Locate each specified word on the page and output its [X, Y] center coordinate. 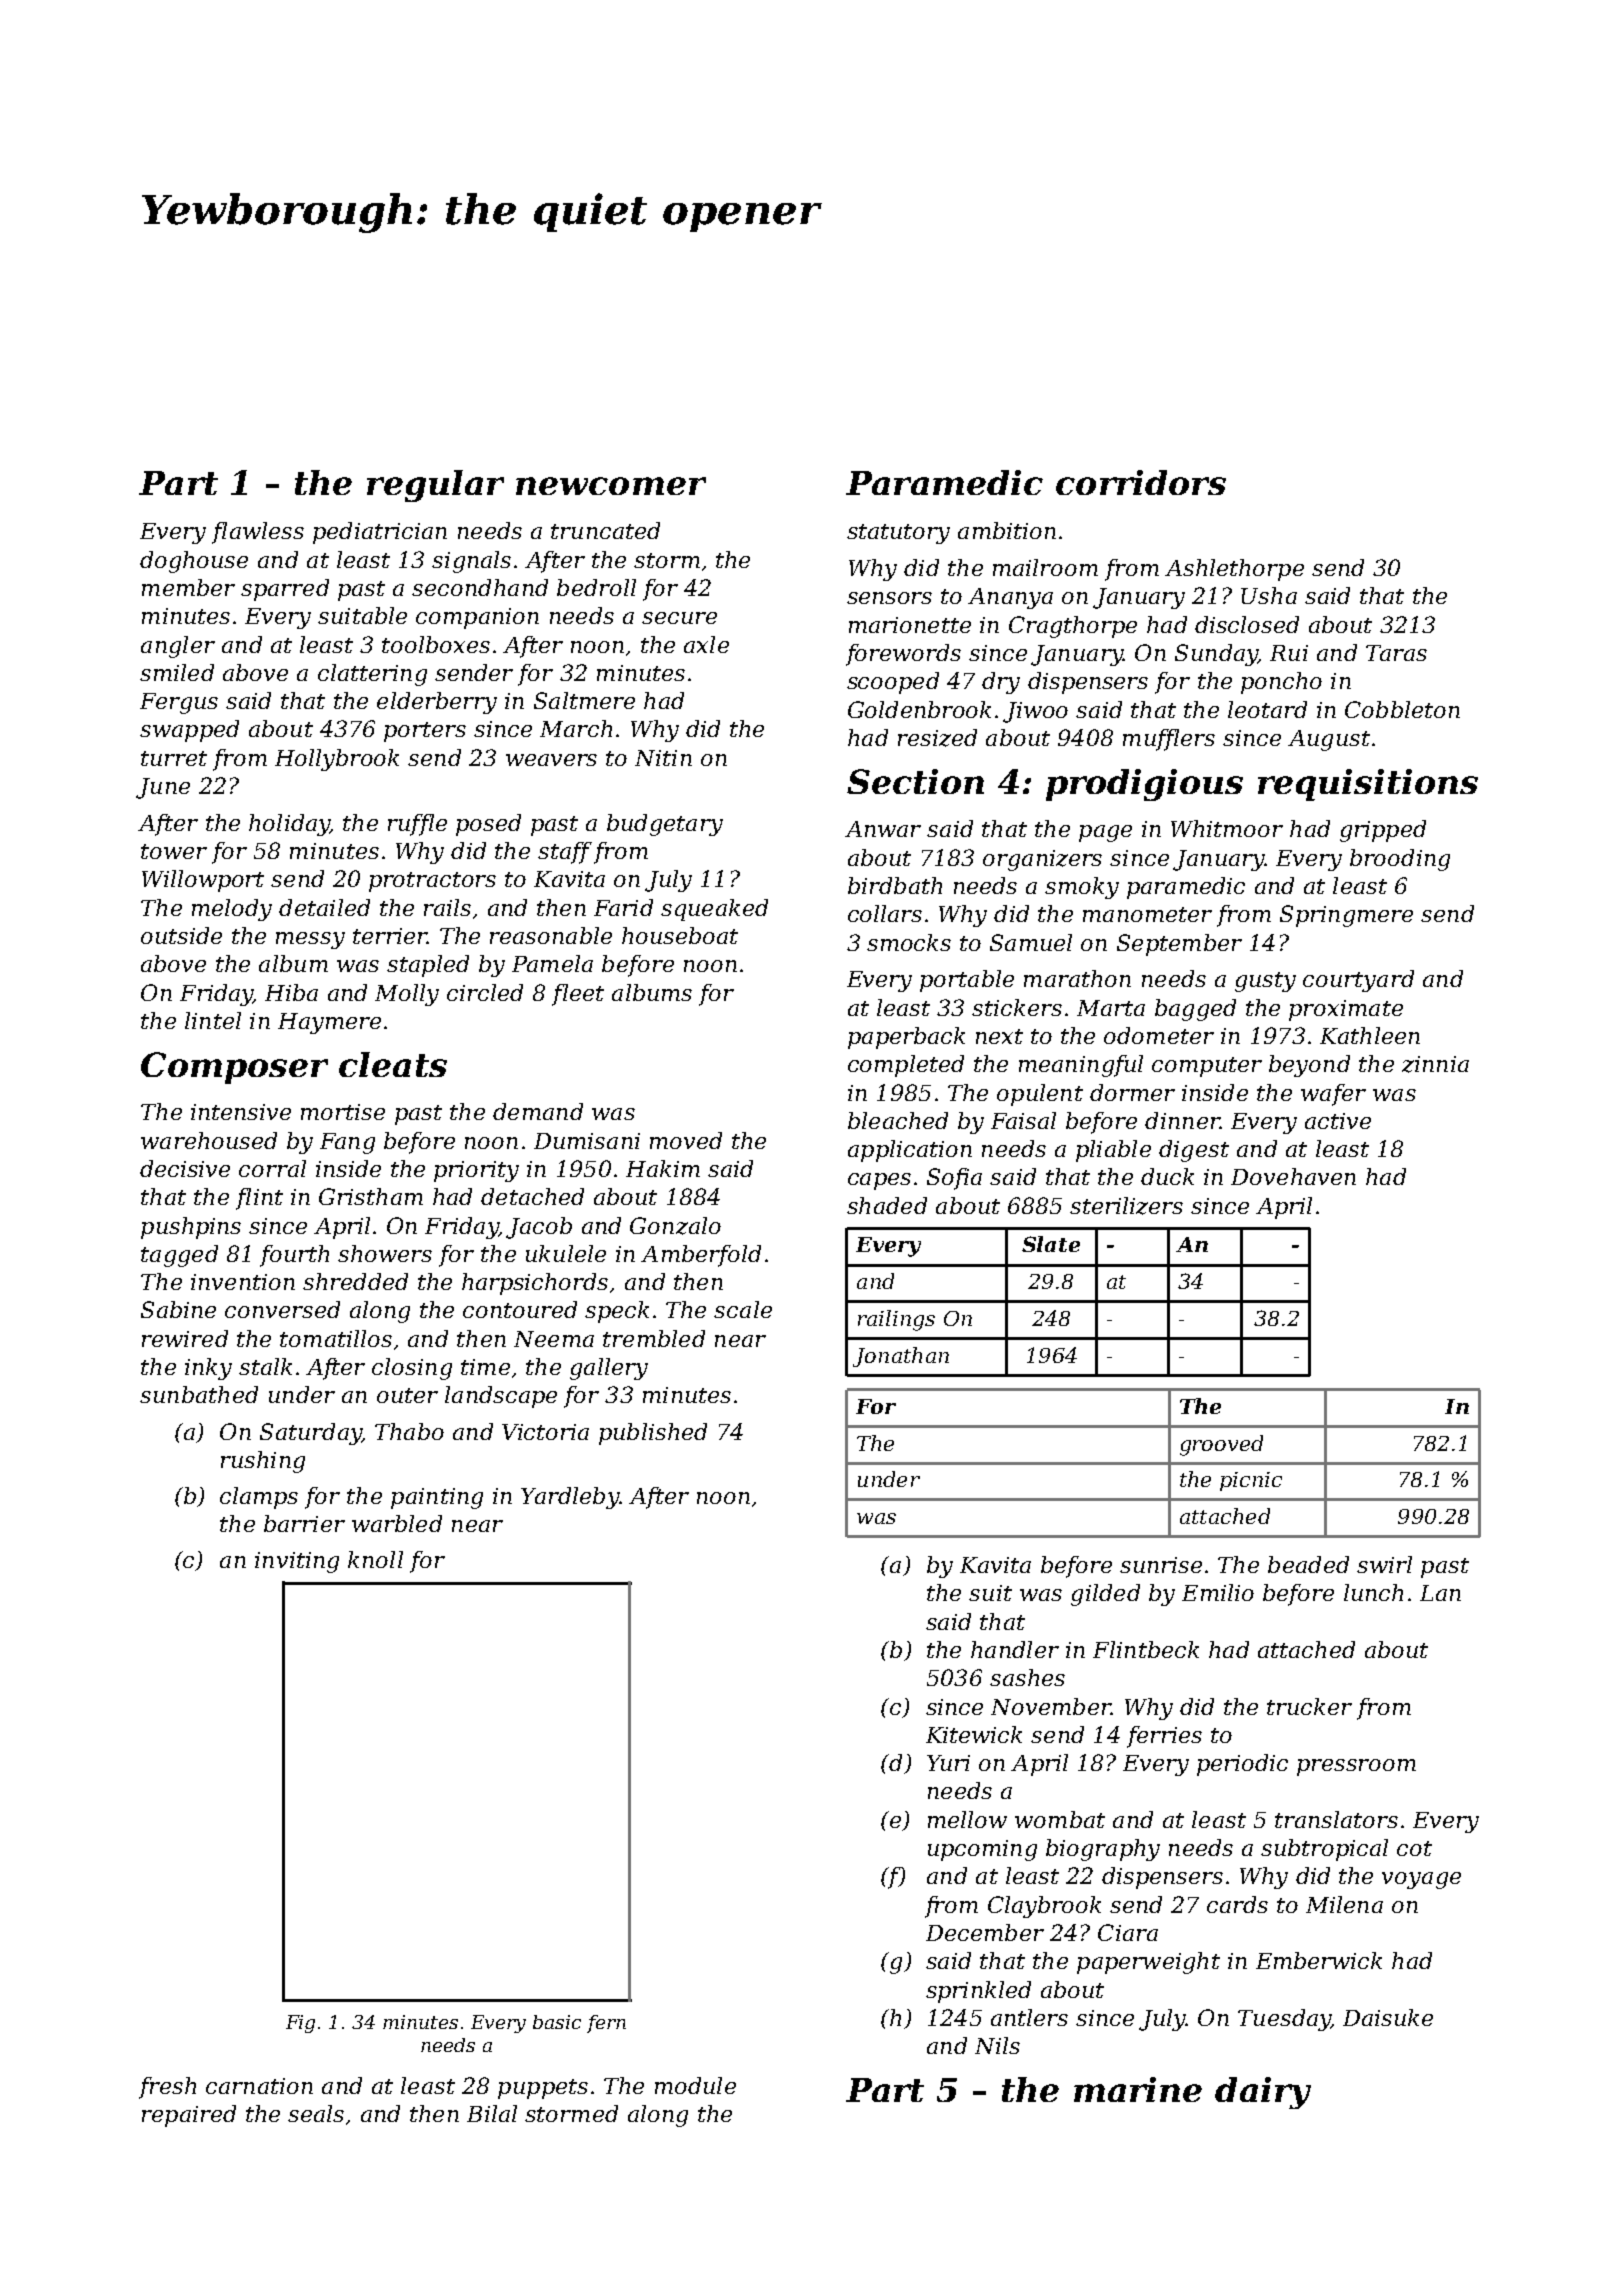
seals [316, 2113]
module [695, 2085]
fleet [578, 995]
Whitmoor [1227, 828]
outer [407, 1395]
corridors [1141, 482]
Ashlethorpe [1234, 570]
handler [1015, 1649]
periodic [1242, 1765]
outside [181, 935]
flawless [258, 533]
